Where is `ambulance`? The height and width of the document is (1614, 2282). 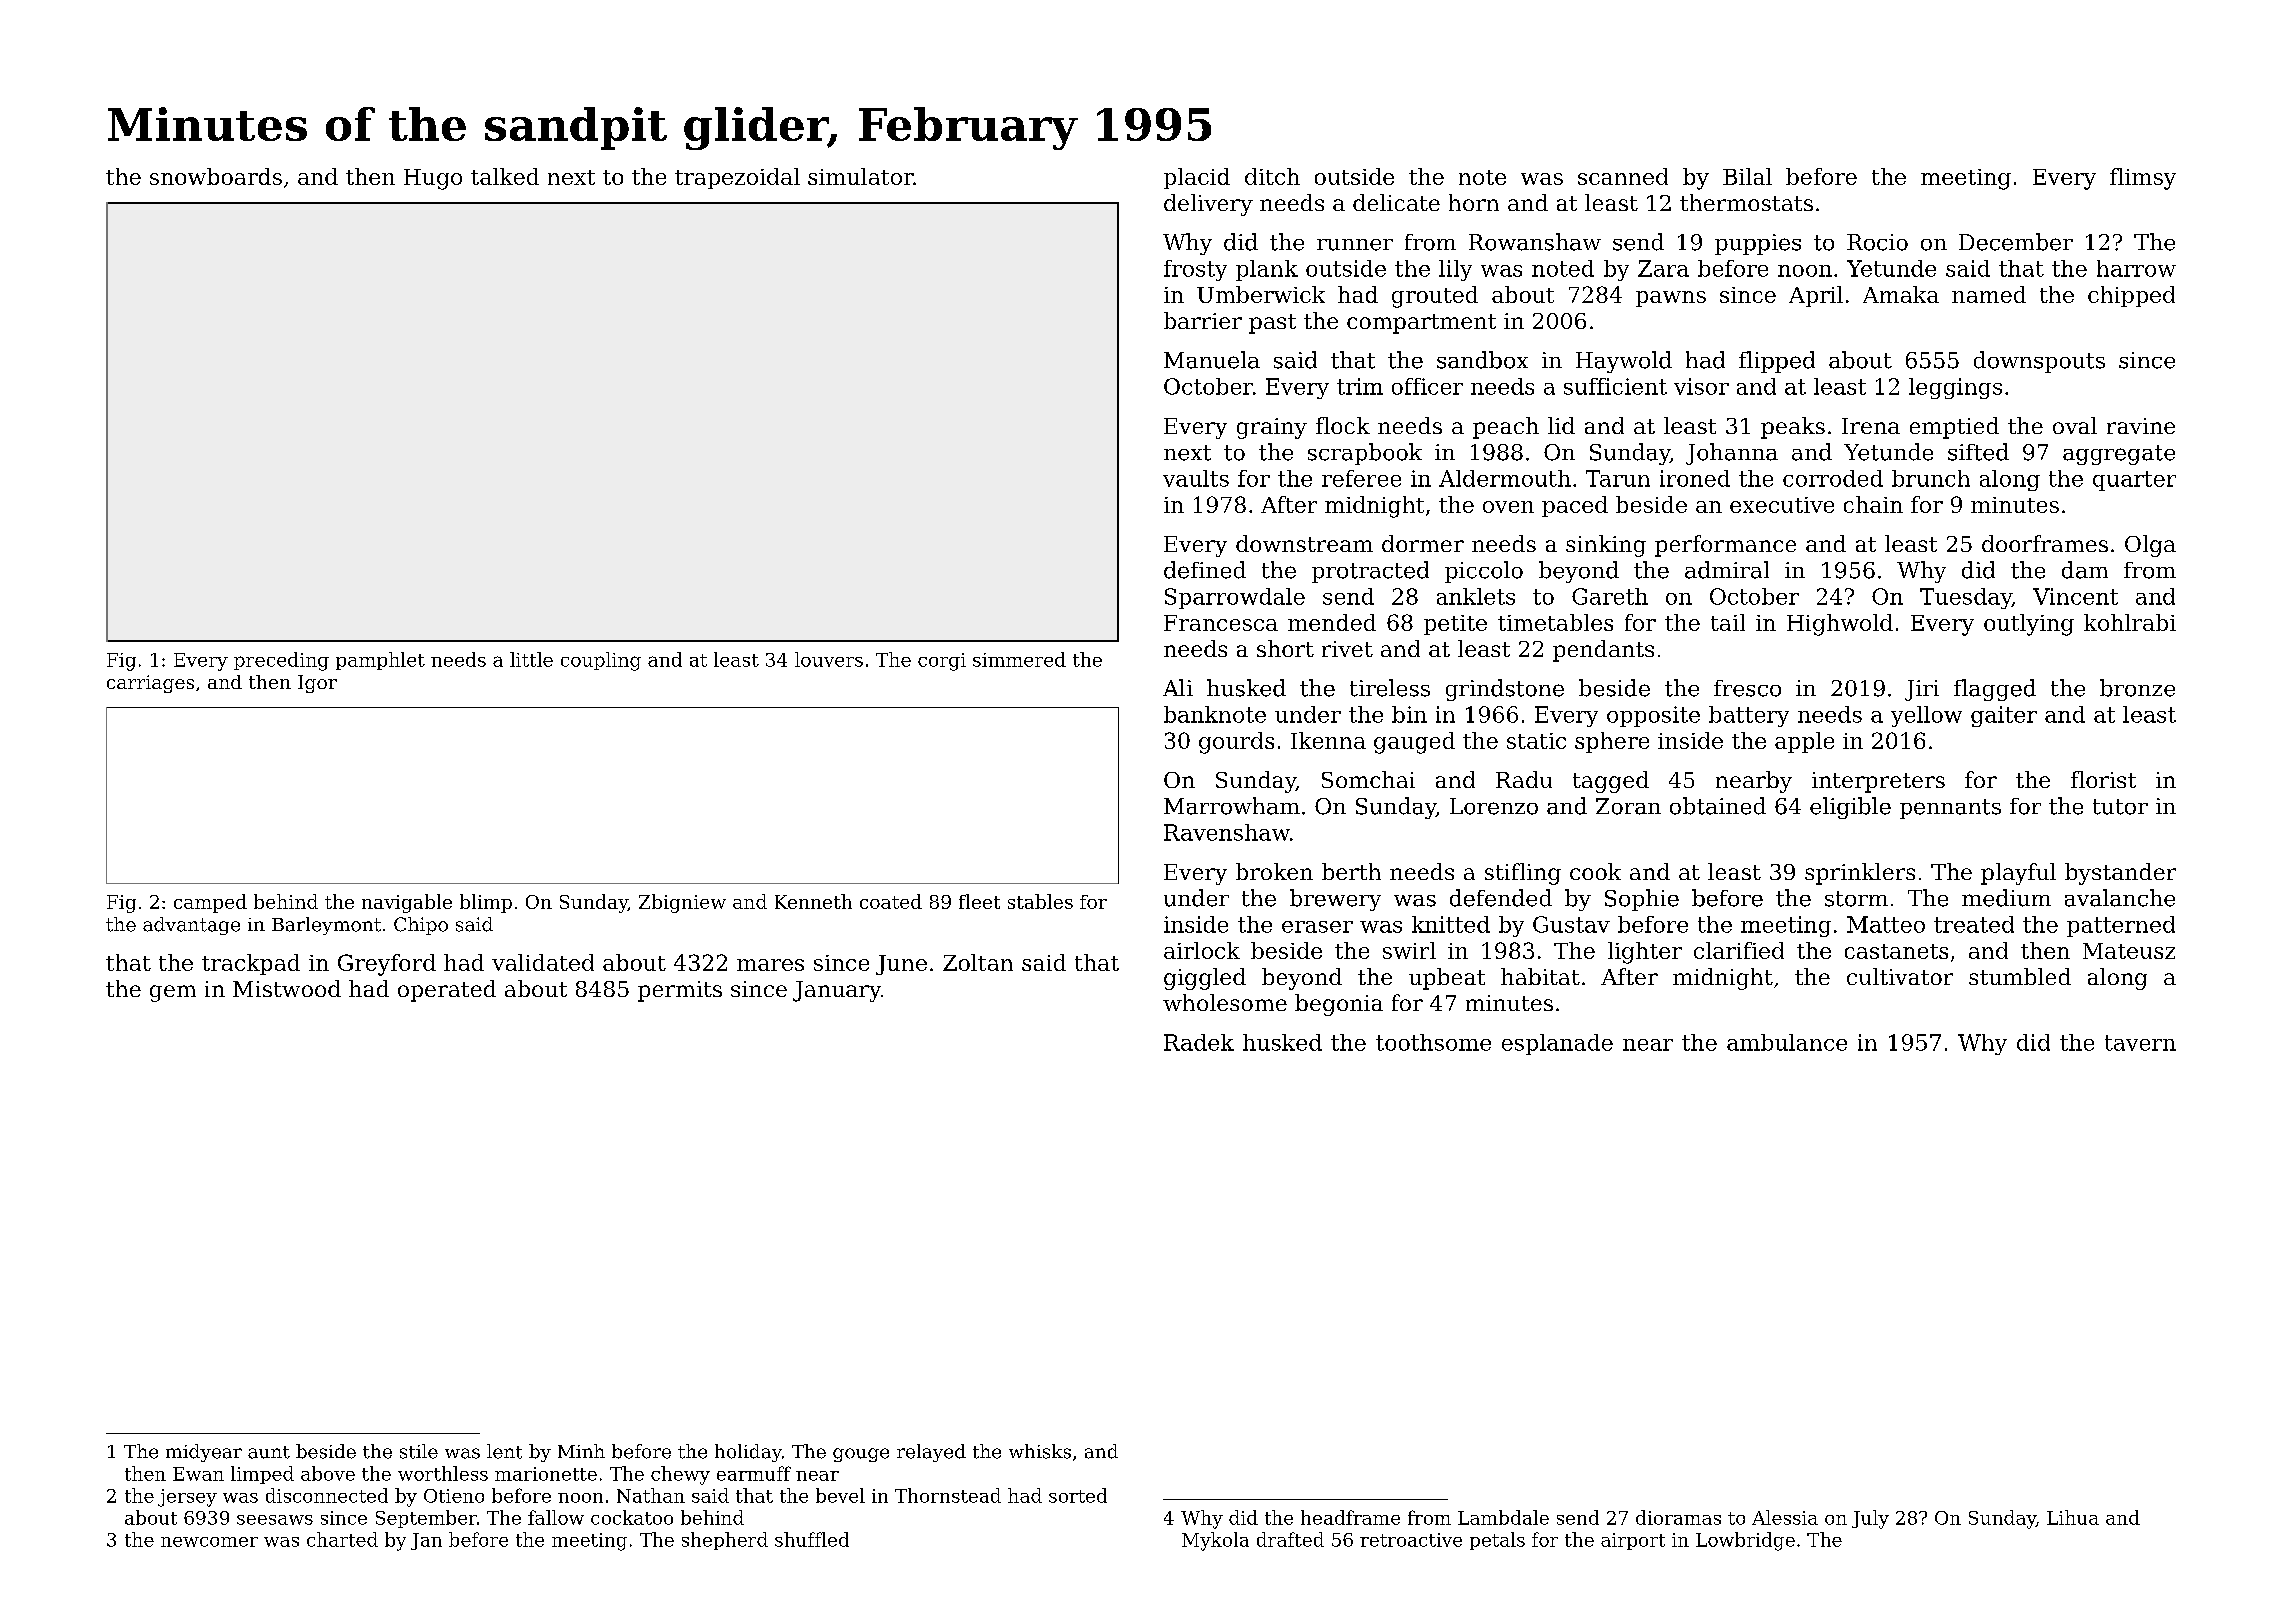 ambulance is located at coordinates (1787, 1042).
